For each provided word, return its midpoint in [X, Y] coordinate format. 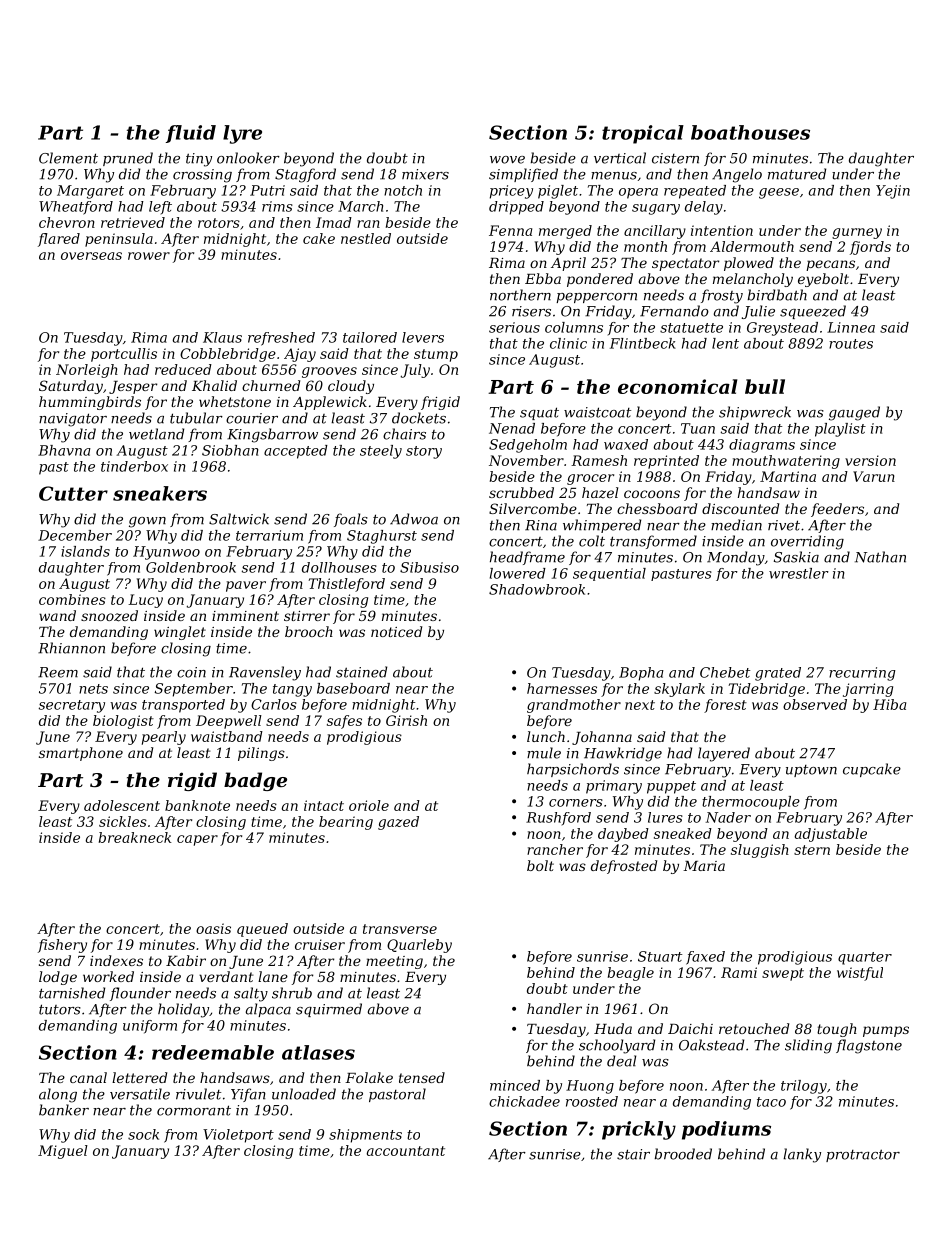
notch [403, 190]
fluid [191, 134]
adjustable [831, 835]
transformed [653, 542]
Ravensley [265, 673]
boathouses [750, 132]
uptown [811, 771]
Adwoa [414, 519]
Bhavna [64, 450]
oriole [369, 805]
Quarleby [419, 946]
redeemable [213, 1052]
